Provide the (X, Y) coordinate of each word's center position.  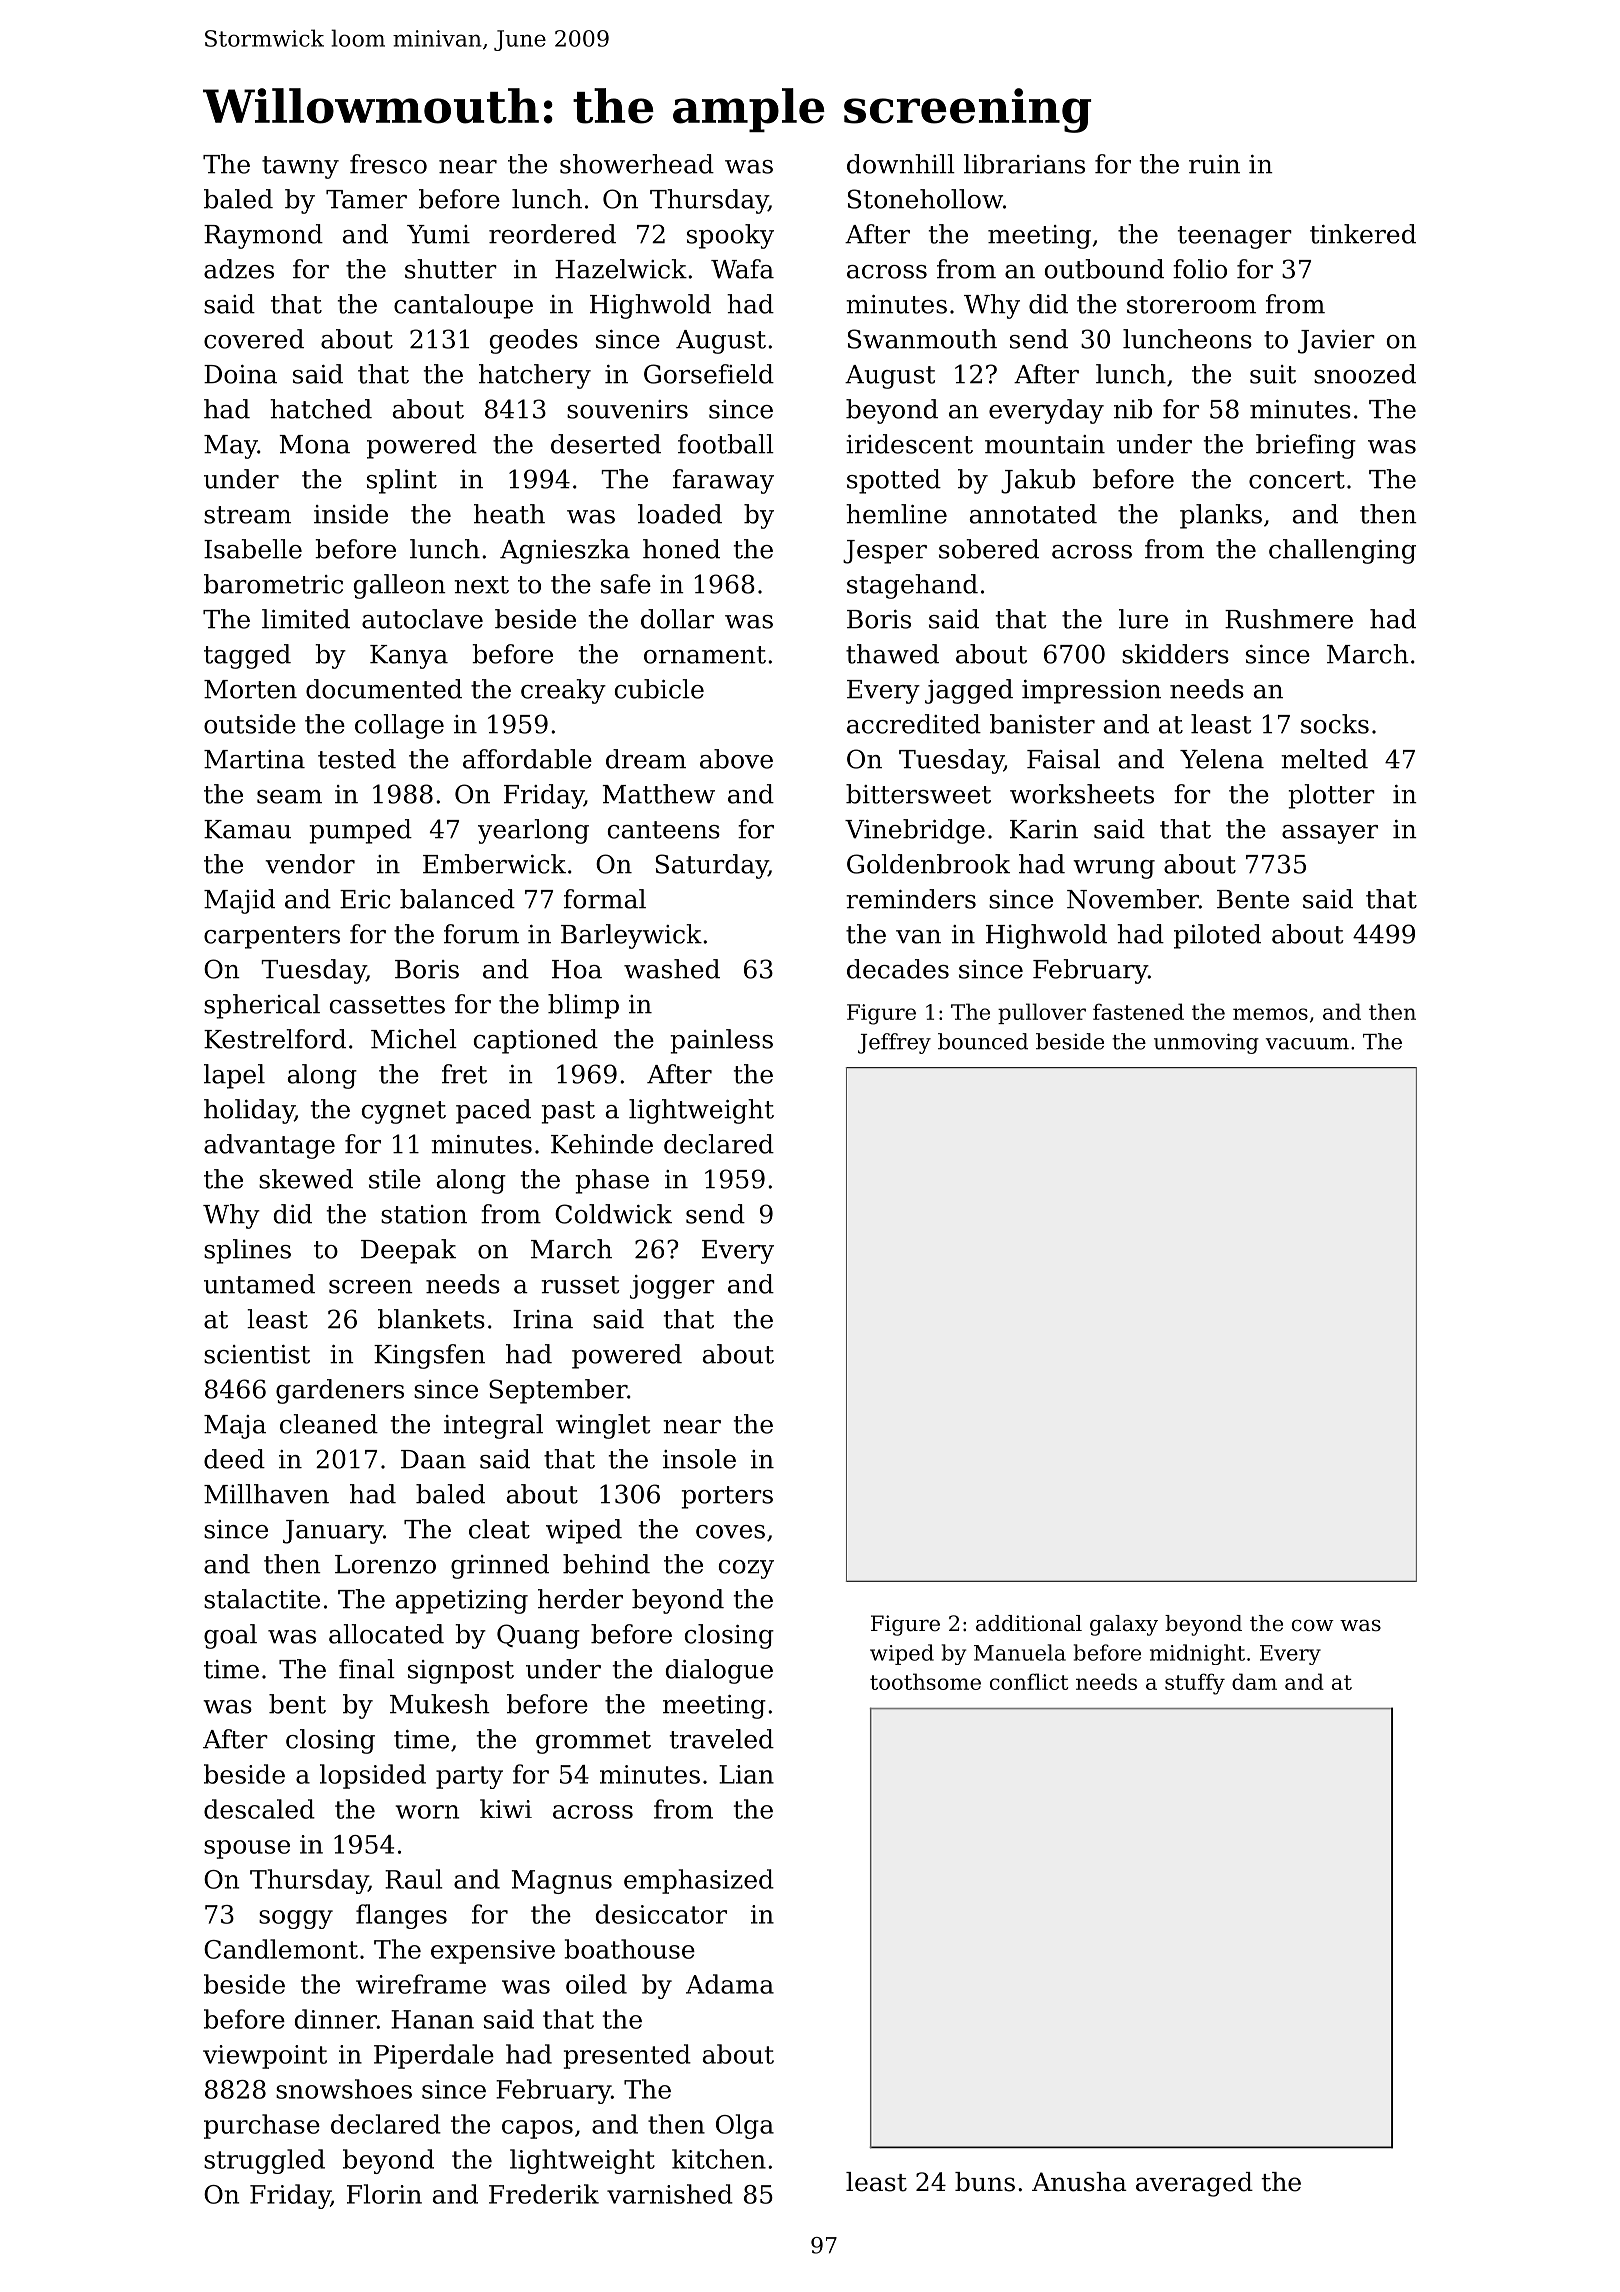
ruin (1214, 164)
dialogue (719, 1671)
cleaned (329, 1424)
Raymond (263, 236)
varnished (670, 2194)
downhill (901, 164)
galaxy (1124, 1625)
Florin (384, 2194)
